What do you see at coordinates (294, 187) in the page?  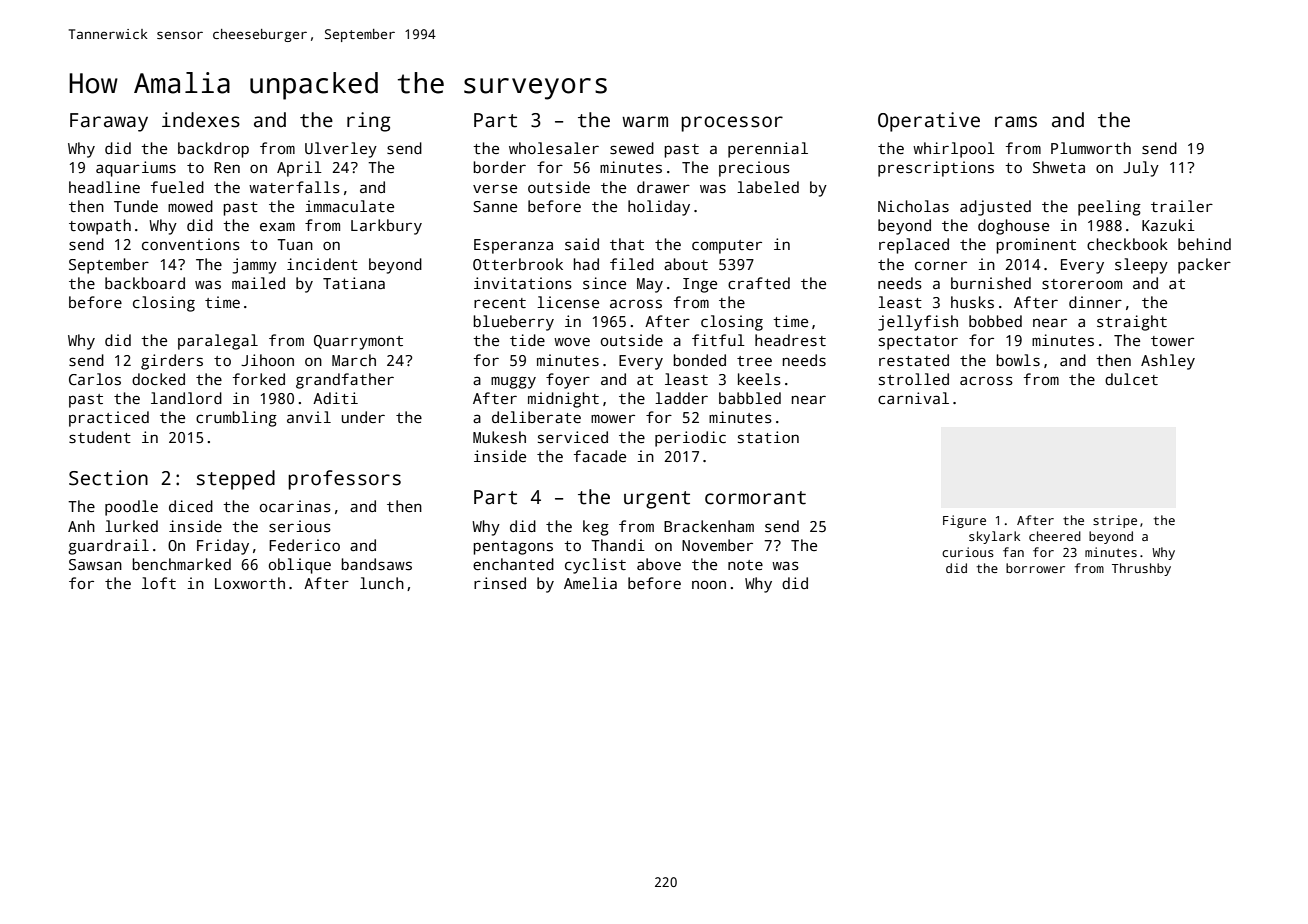 I see `waterfalls` at bounding box center [294, 187].
